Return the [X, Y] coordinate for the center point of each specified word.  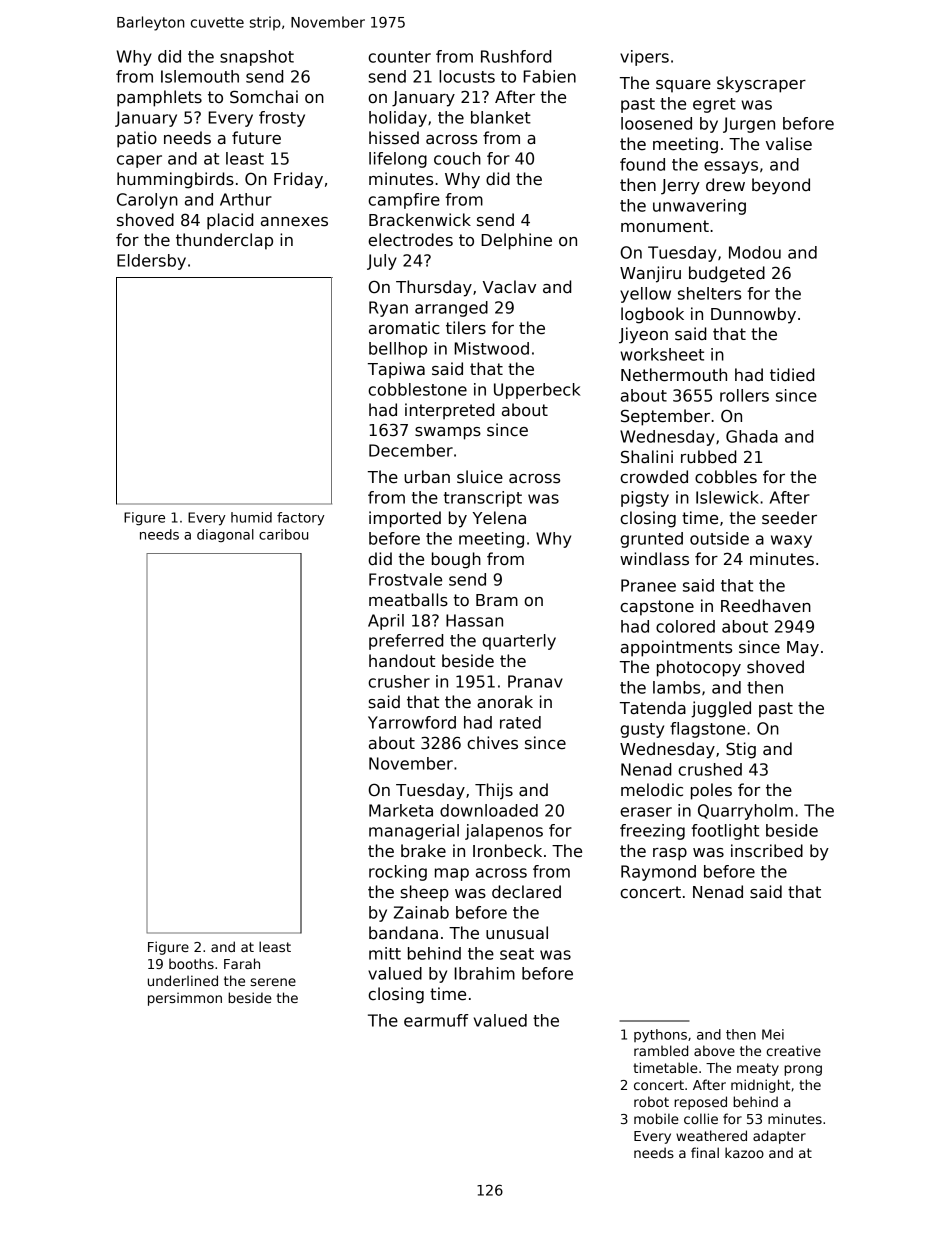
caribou [283, 534]
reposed [700, 1103]
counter [399, 57]
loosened [656, 123]
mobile [656, 1118]
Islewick [727, 497]
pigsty [645, 499]
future [256, 138]
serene [273, 982]
